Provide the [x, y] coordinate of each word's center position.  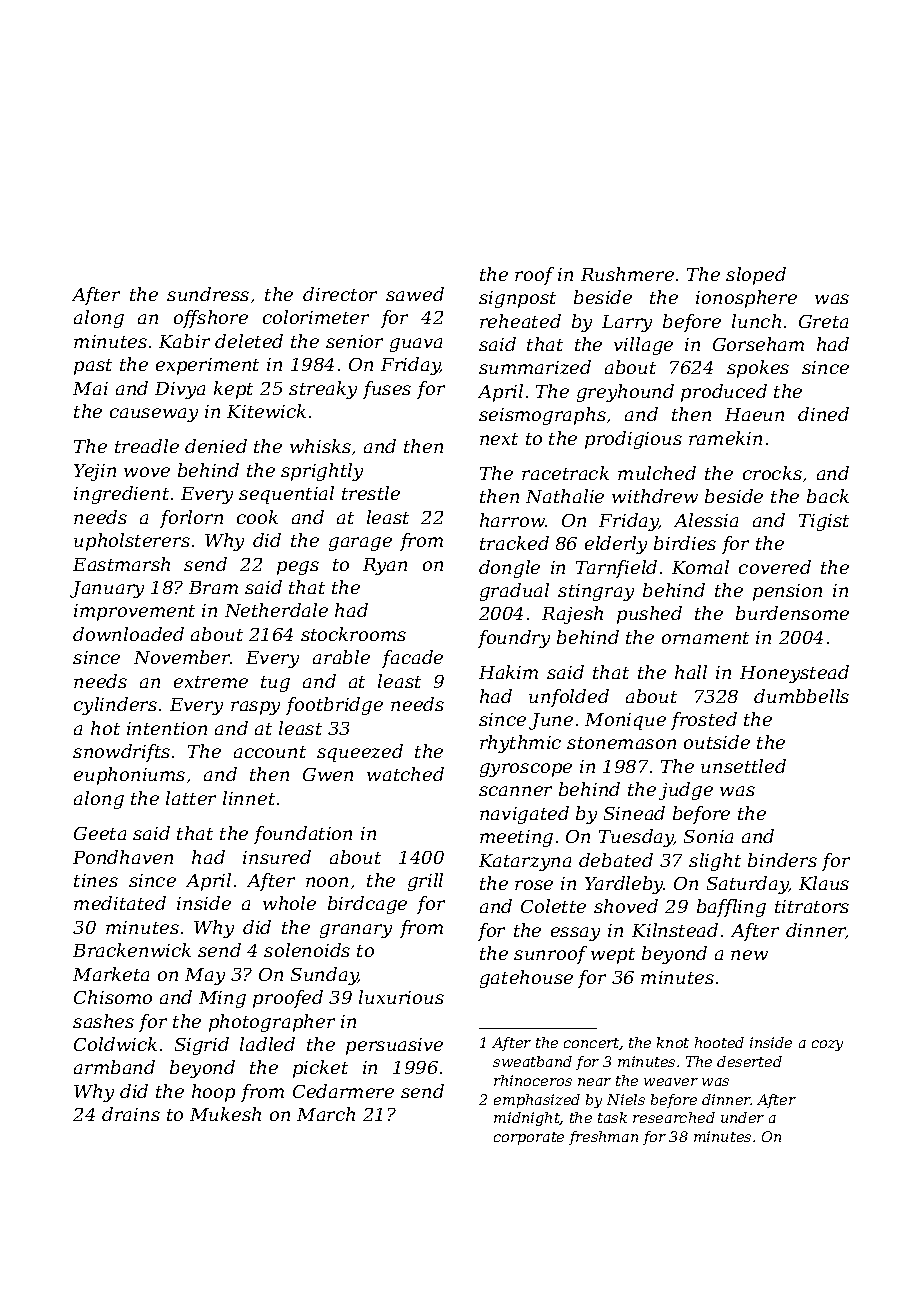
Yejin [95, 472]
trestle [371, 493]
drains [131, 1114]
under [742, 1117]
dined [823, 414]
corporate [529, 1138]
